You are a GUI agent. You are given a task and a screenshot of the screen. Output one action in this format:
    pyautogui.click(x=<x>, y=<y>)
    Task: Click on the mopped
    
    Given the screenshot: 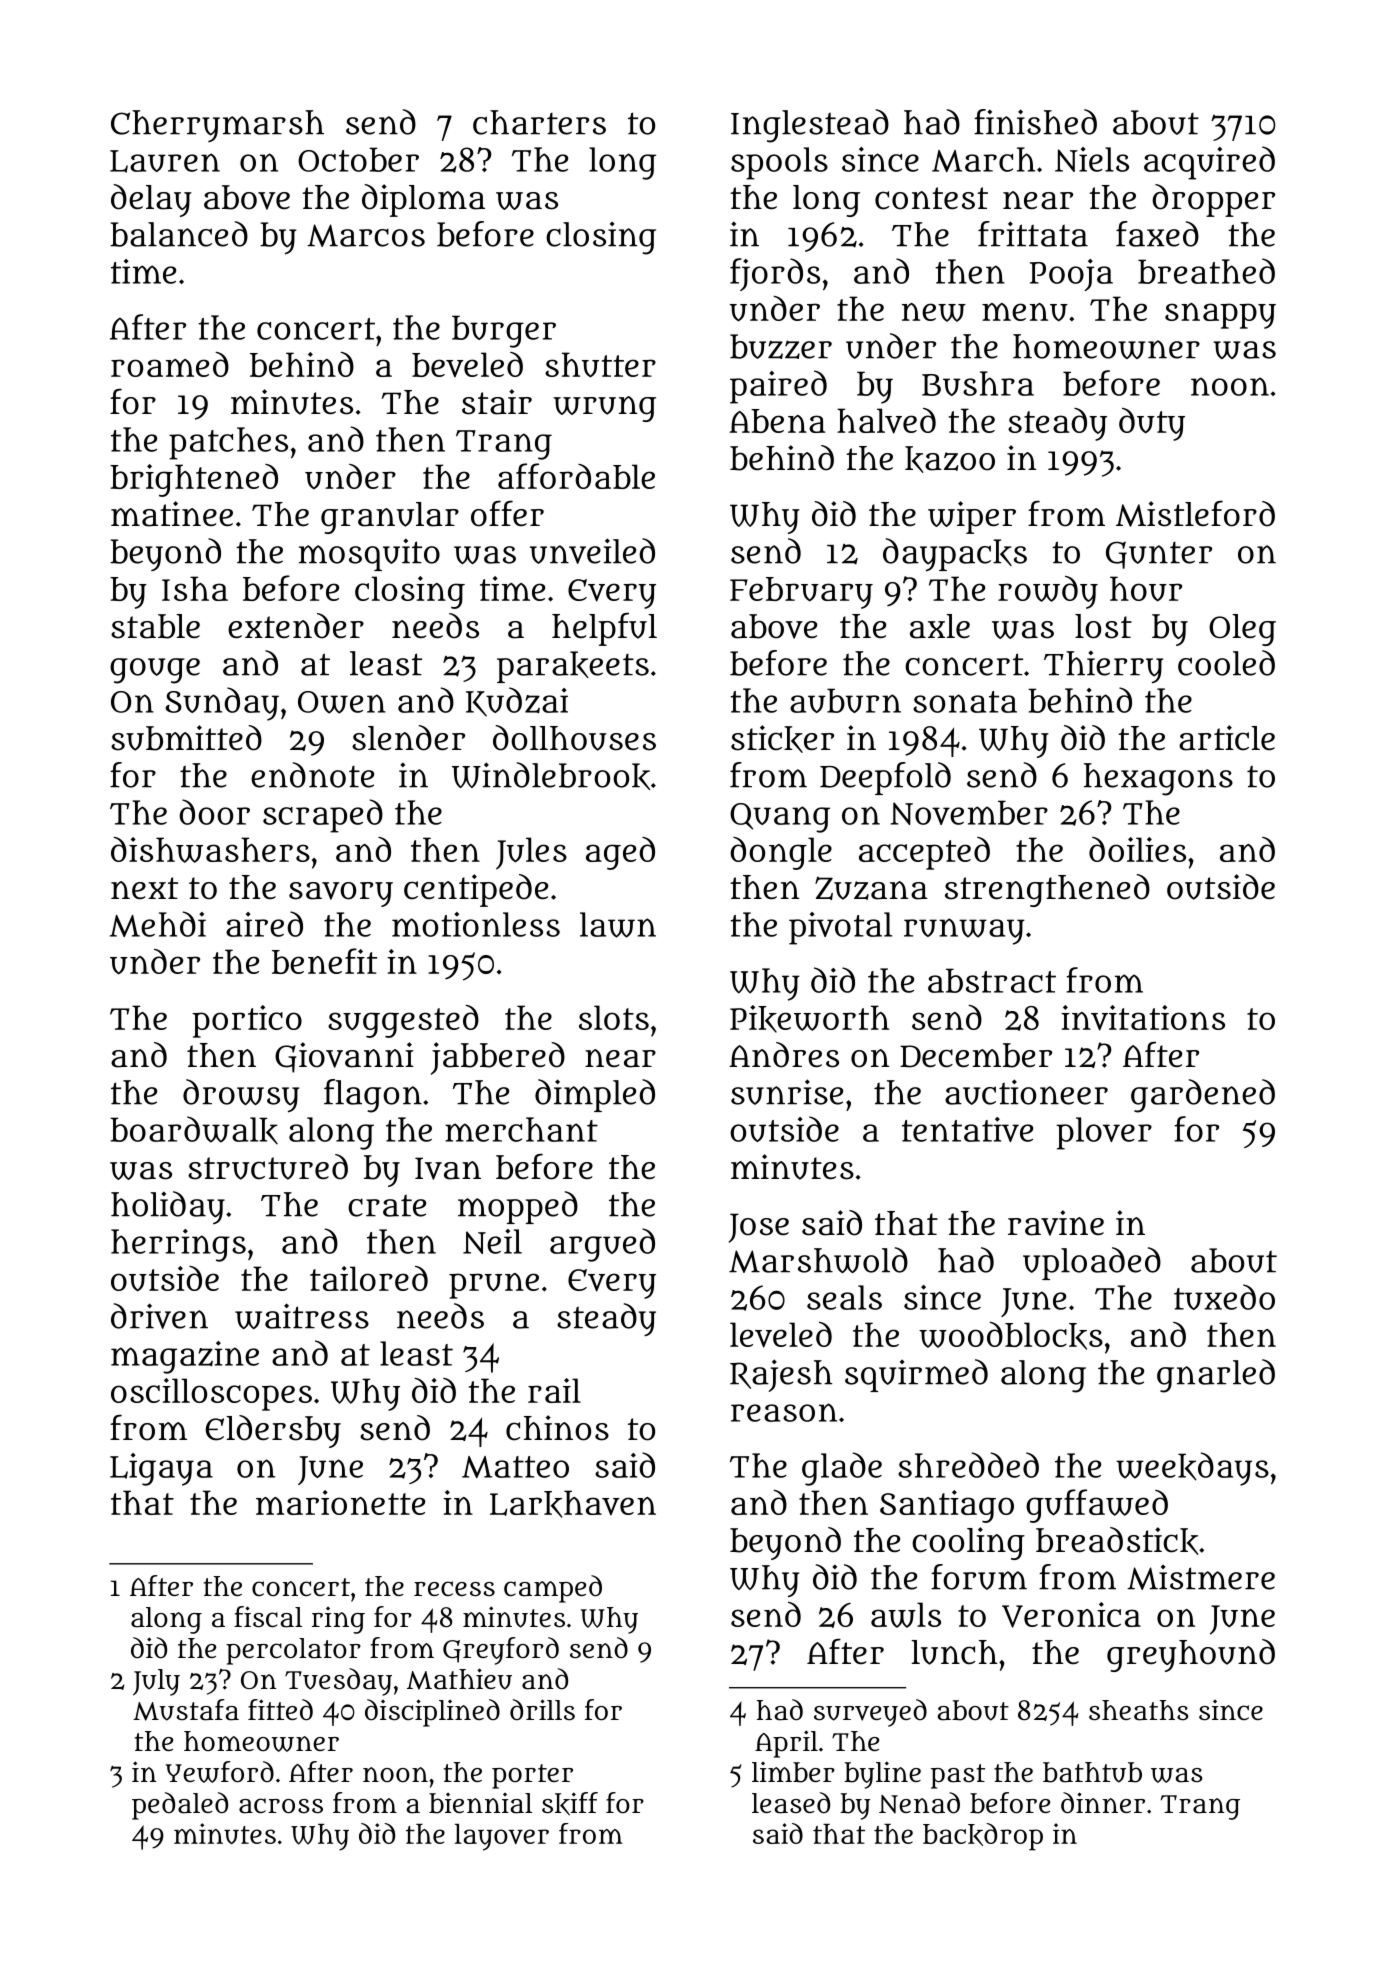 What is the action you would take?
    pyautogui.click(x=518, y=1207)
